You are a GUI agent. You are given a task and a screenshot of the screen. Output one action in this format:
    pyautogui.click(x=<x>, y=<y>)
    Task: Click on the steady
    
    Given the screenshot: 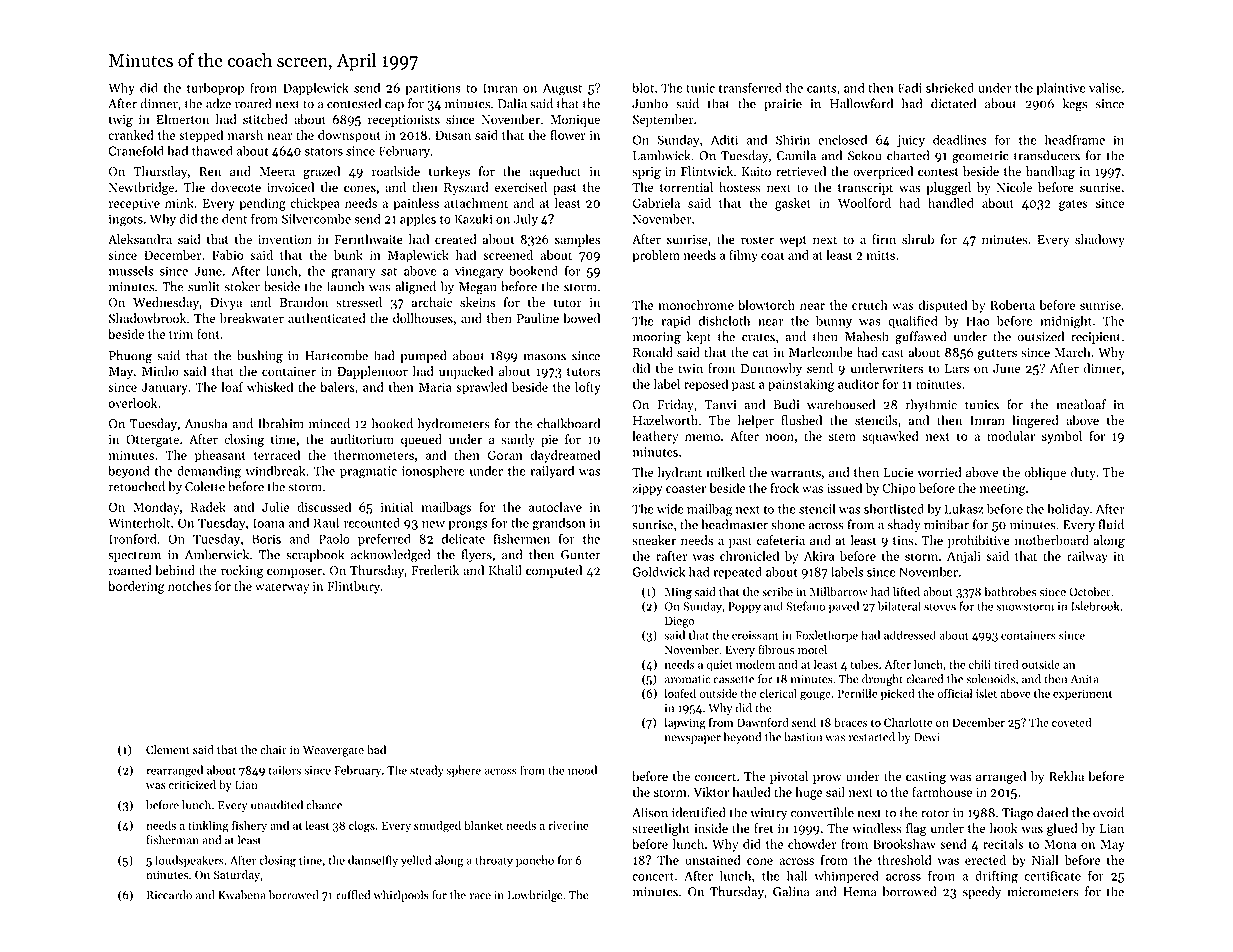 What is the action you would take?
    pyautogui.click(x=427, y=771)
